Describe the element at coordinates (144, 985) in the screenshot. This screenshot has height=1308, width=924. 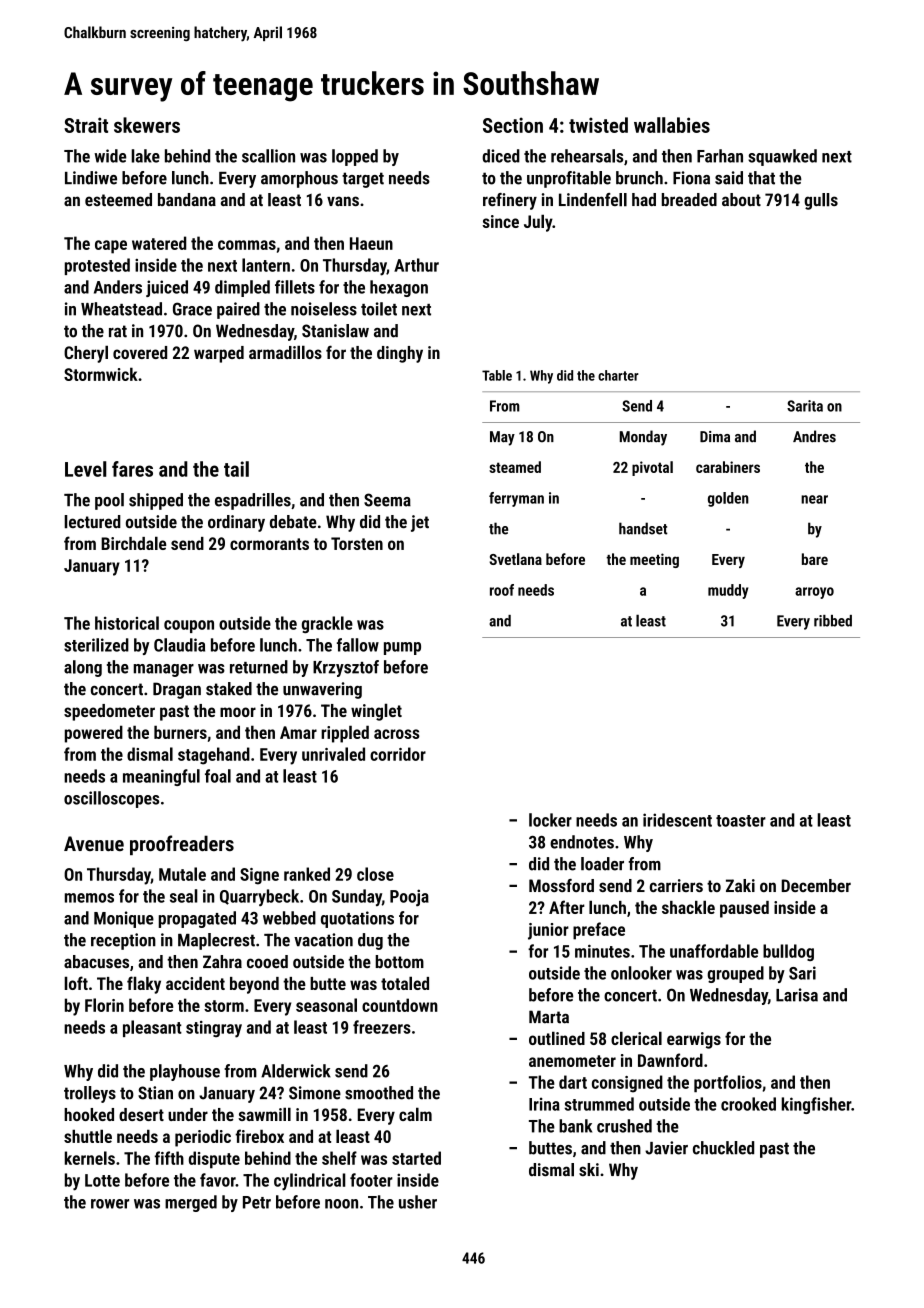
I see `flaky` at that location.
